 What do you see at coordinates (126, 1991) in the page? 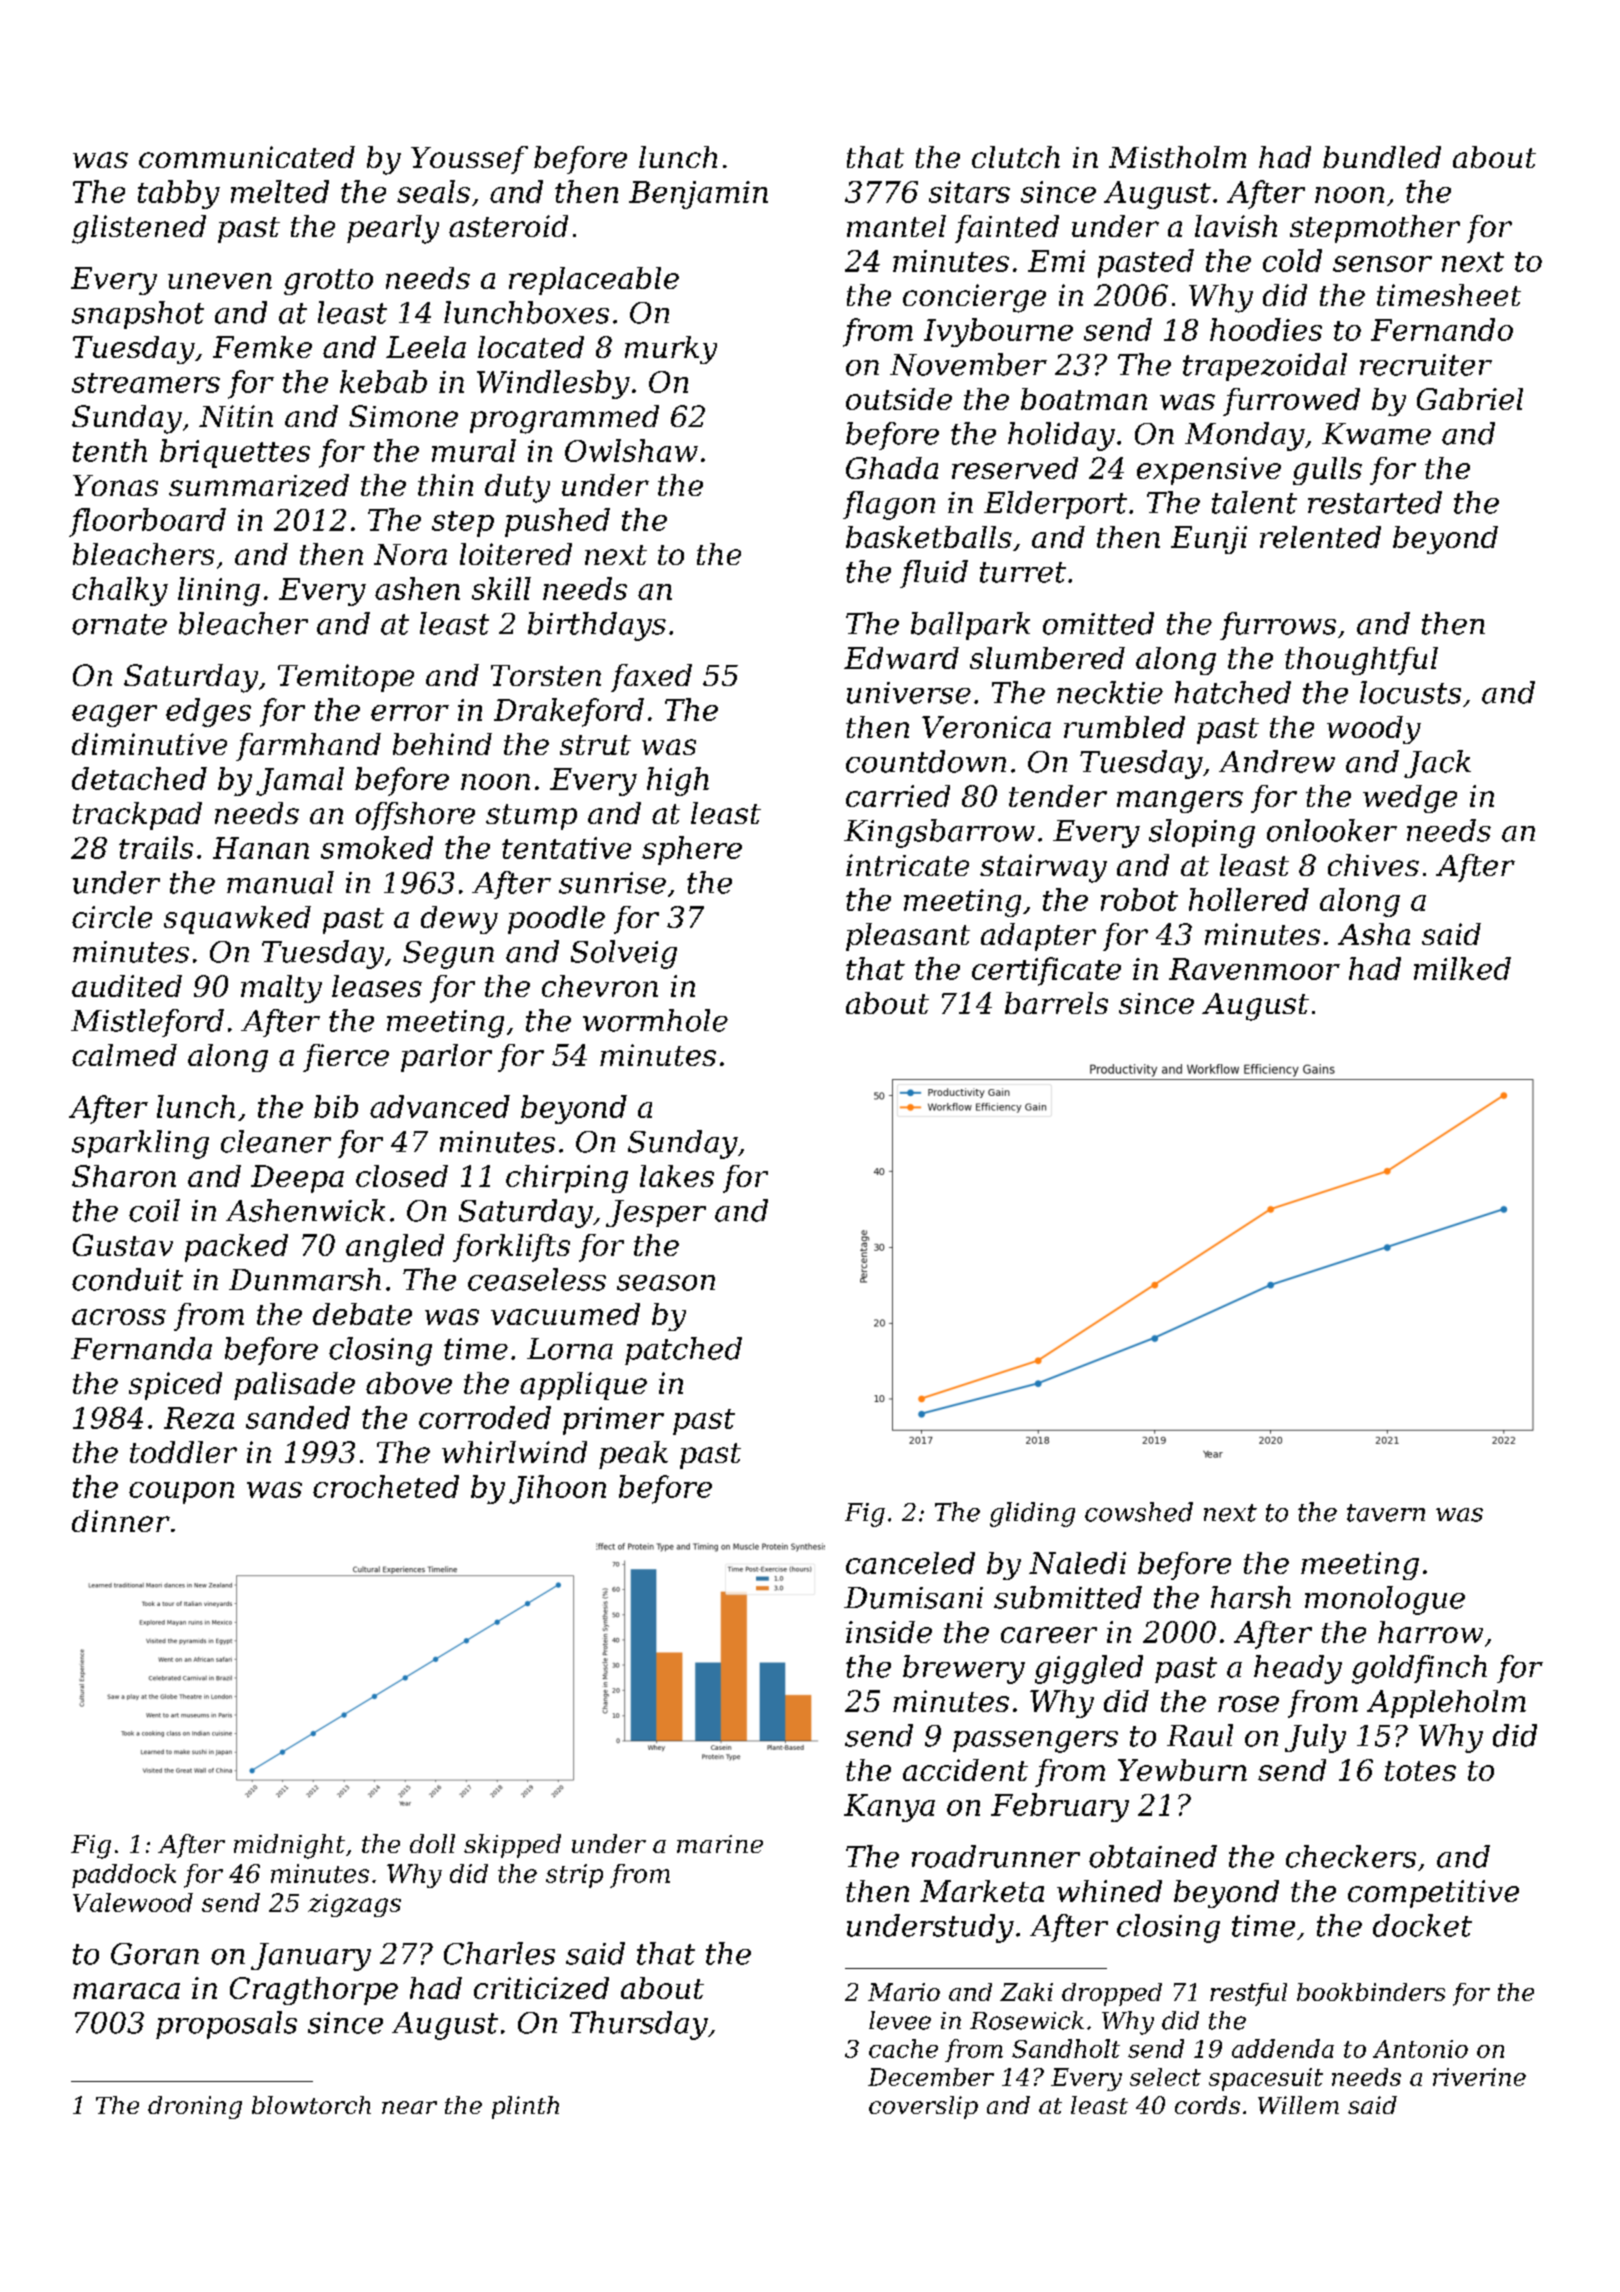
I see `maraca` at bounding box center [126, 1991].
